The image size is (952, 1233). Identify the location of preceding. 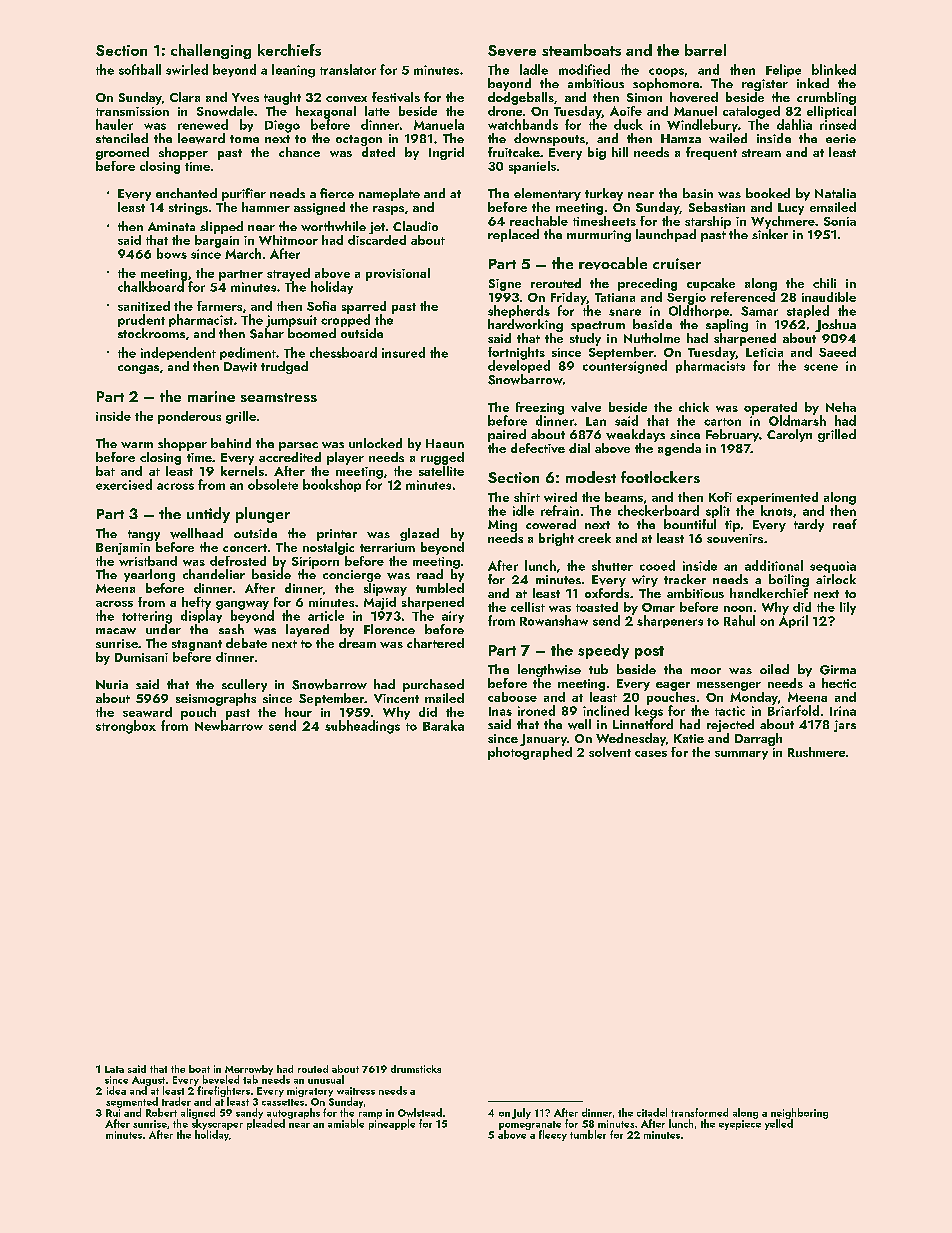
(647, 284).
